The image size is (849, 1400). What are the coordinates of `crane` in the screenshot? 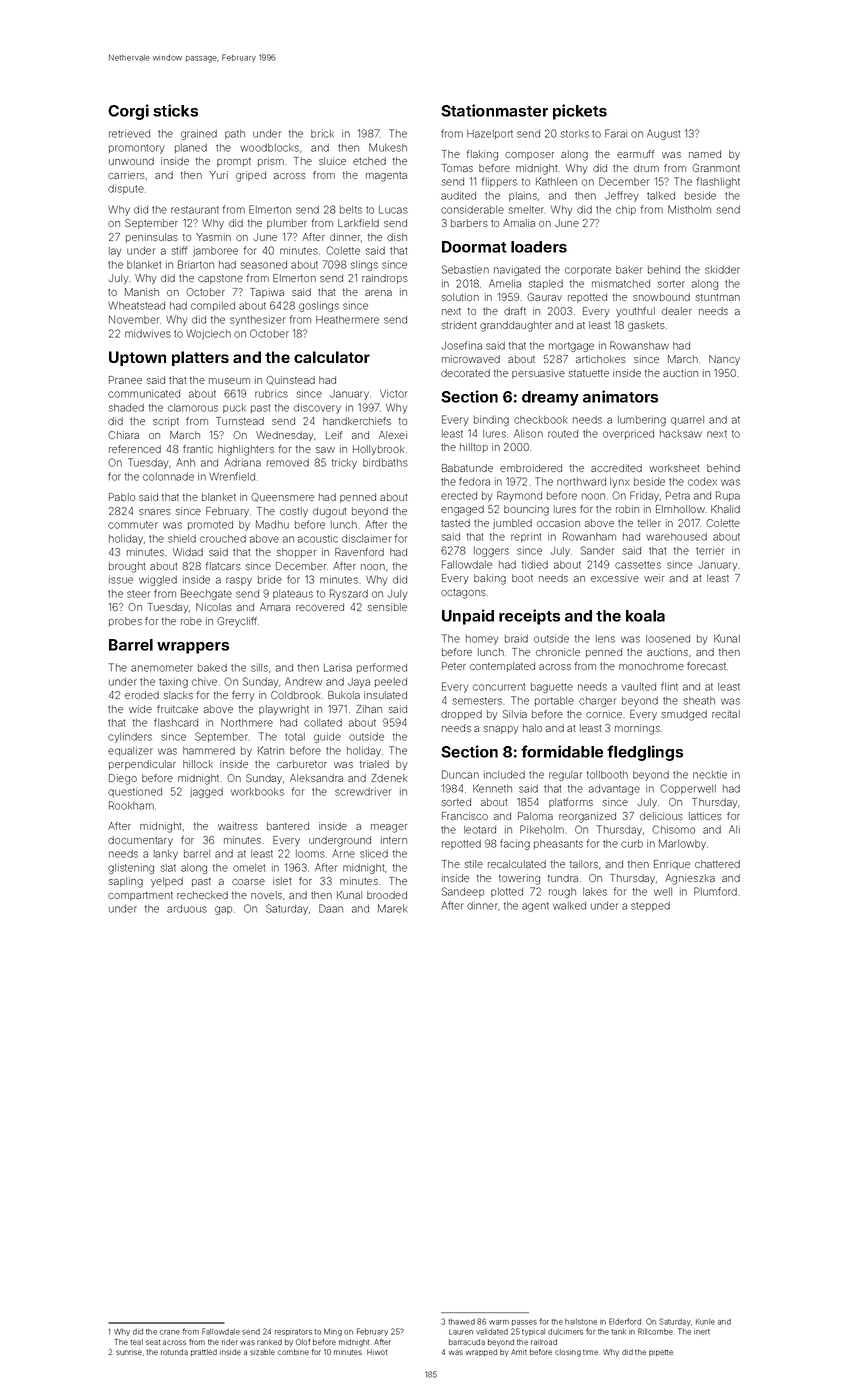 It's located at (170, 1332).
